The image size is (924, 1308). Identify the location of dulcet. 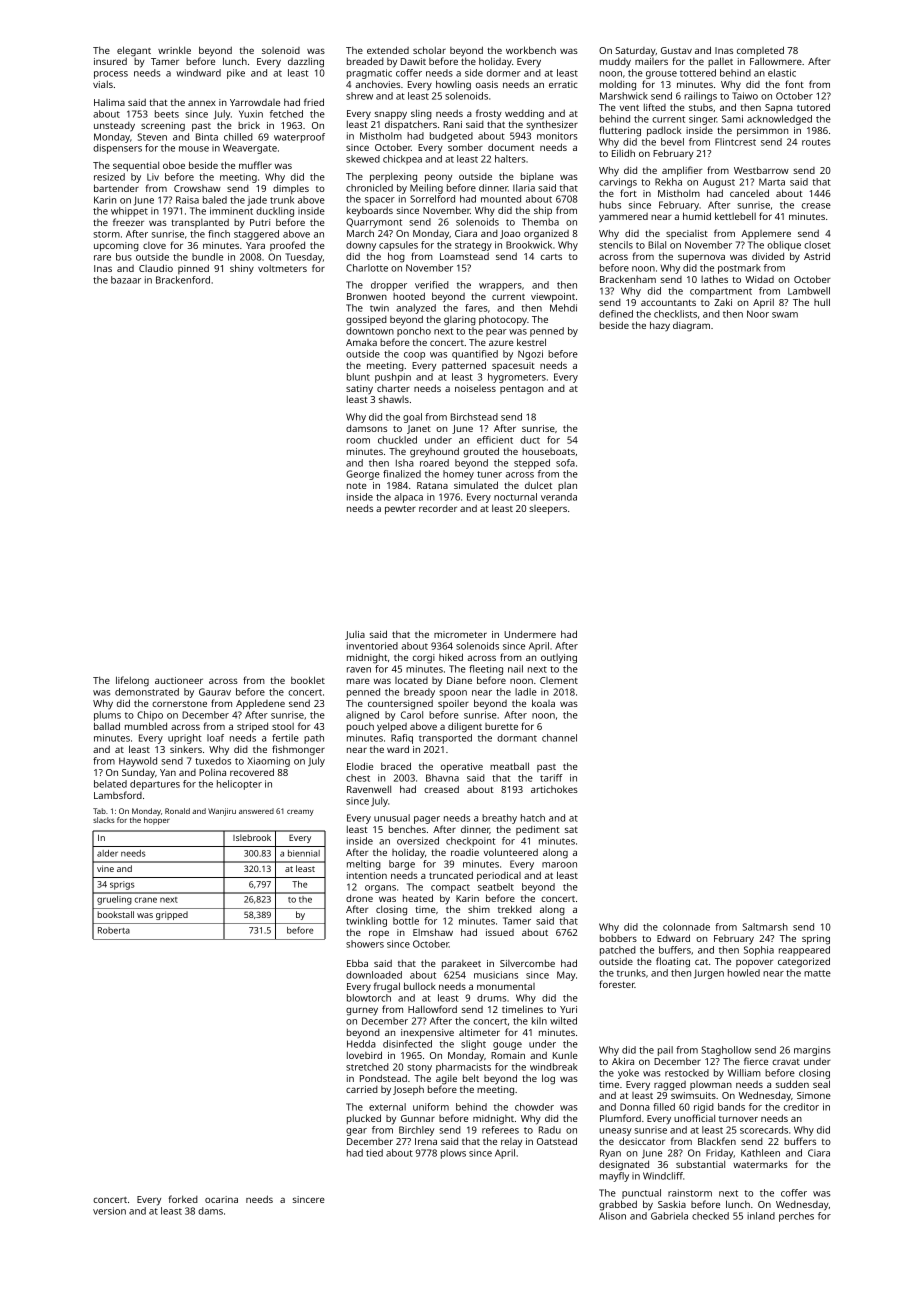
(538, 485).
